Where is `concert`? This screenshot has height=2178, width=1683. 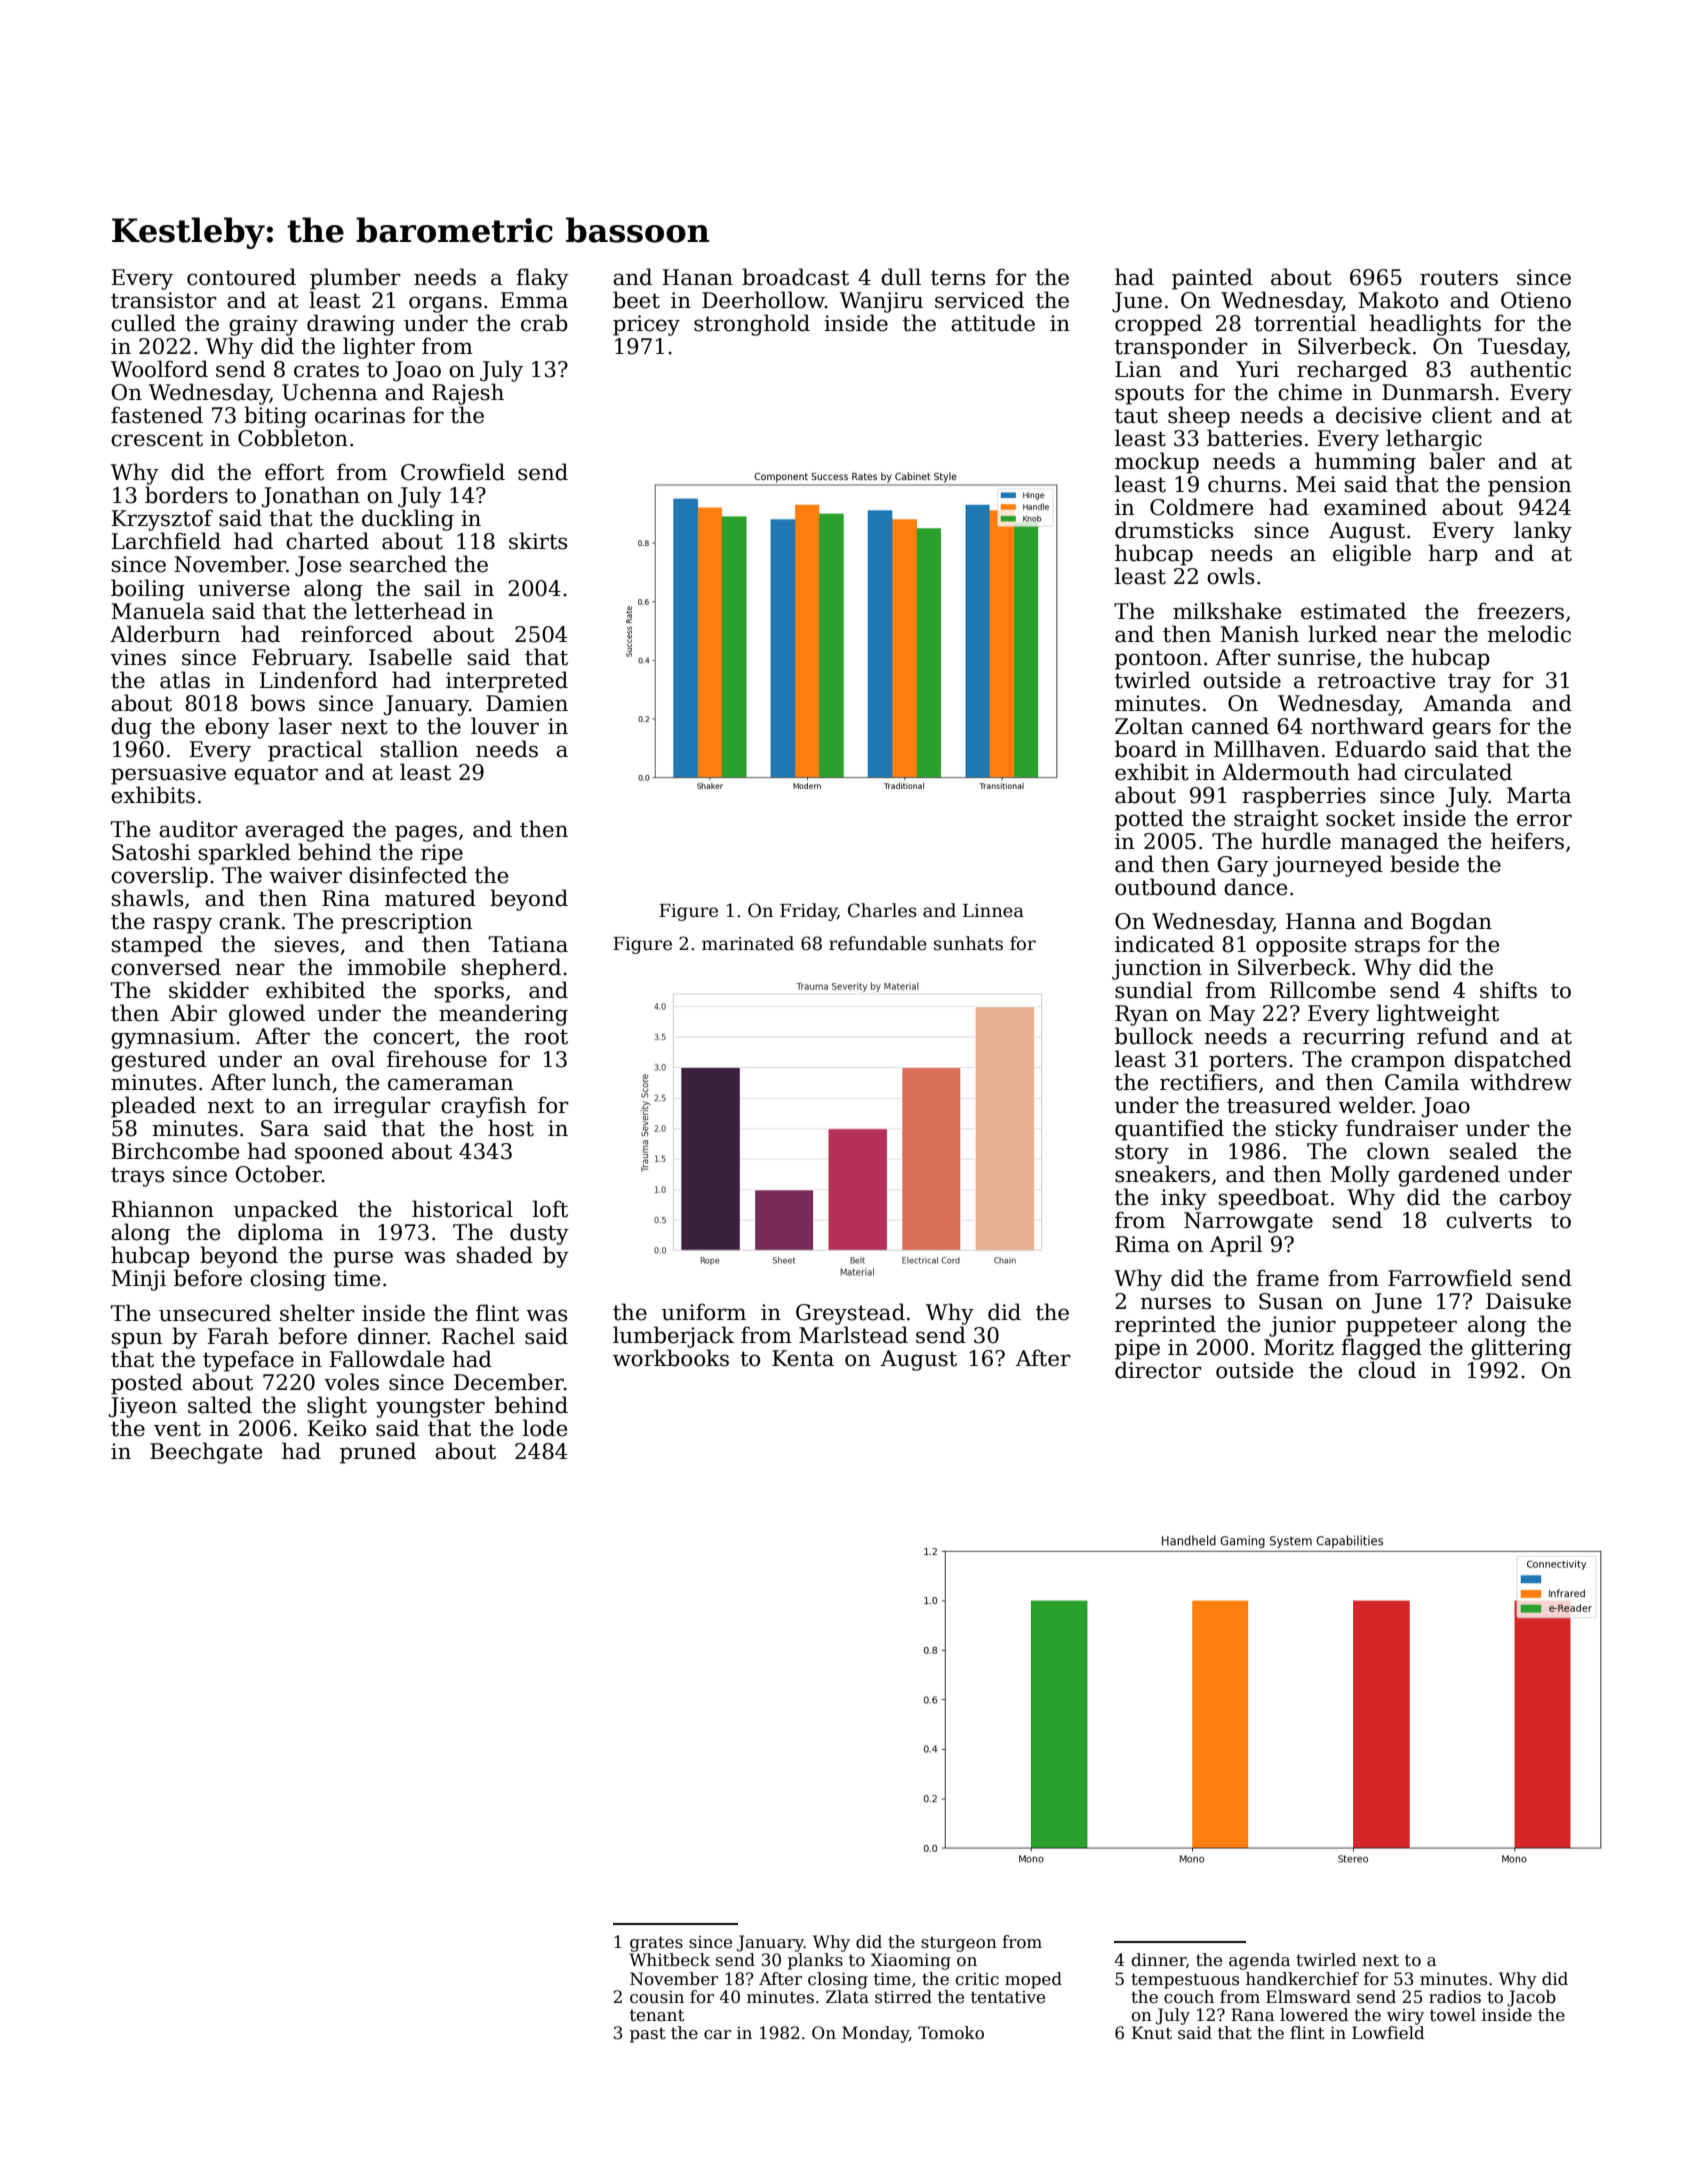 concert is located at coordinates (413, 1037).
